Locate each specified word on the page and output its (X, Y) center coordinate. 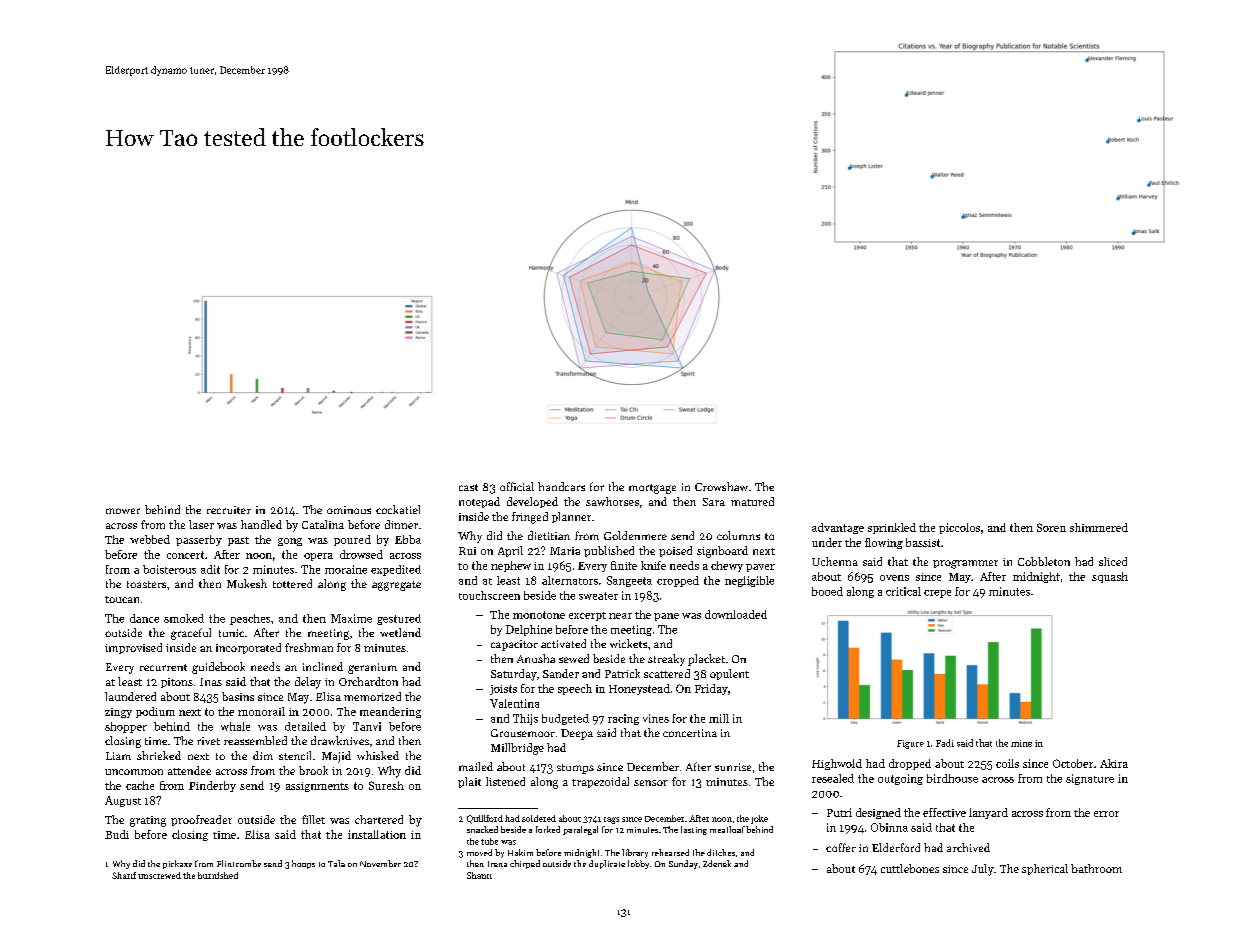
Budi (117, 834)
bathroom (1096, 868)
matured (752, 501)
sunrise (733, 767)
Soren (1051, 527)
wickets (628, 643)
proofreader (201, 820)
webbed (150, 539)
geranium (372, 668)
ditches (721, 852)
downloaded (736, 614)
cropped (678, 581)
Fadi (945, 743)
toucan (122, 599)
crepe (937, 594)
